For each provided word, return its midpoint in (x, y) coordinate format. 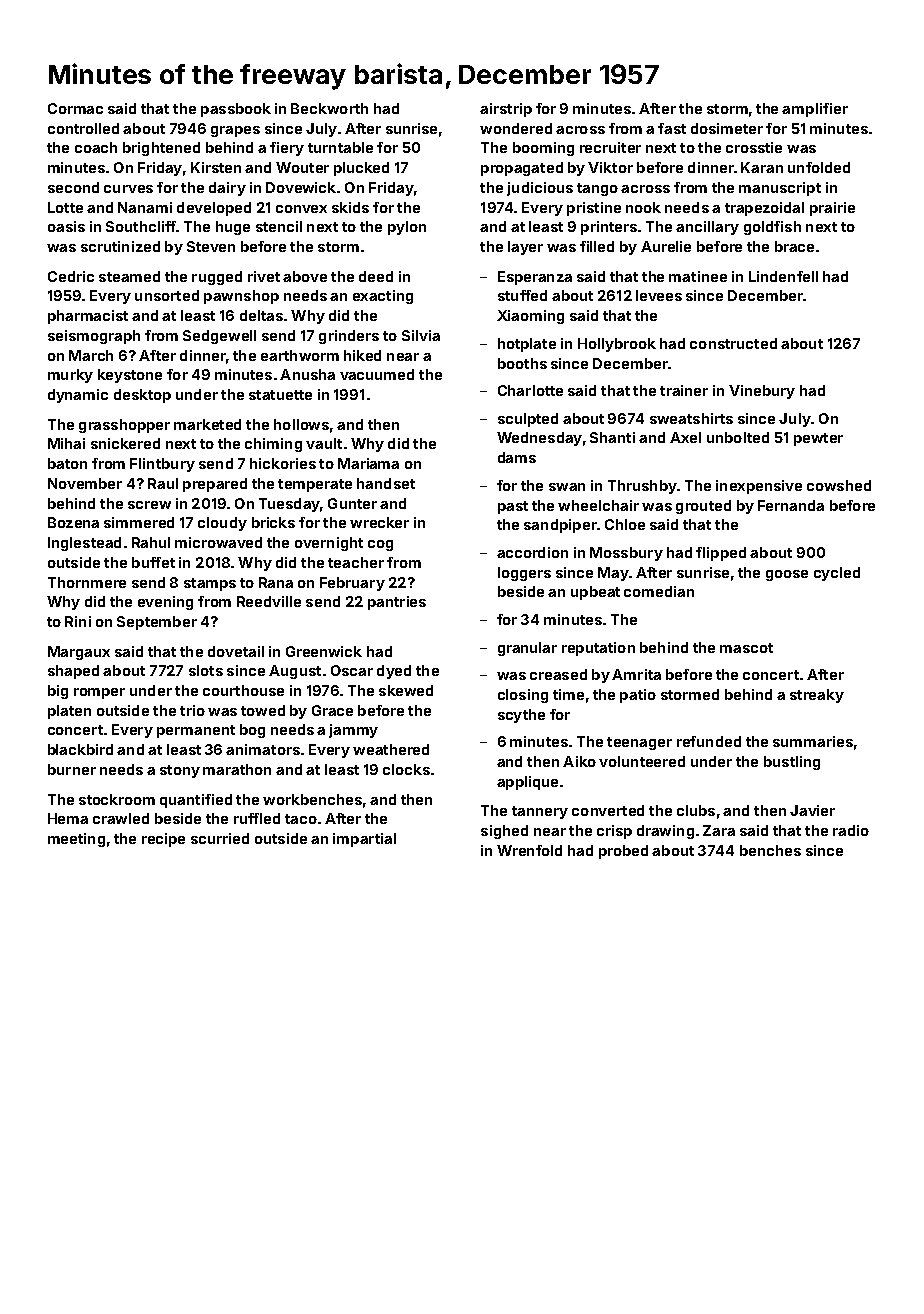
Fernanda (791, 505)
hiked (362, 355)
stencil (279, 226)
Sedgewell (219, 337)
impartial (364, 840)
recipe (163, 840)
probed (623, 852)
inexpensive (759, 487)
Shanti (612, 437)
